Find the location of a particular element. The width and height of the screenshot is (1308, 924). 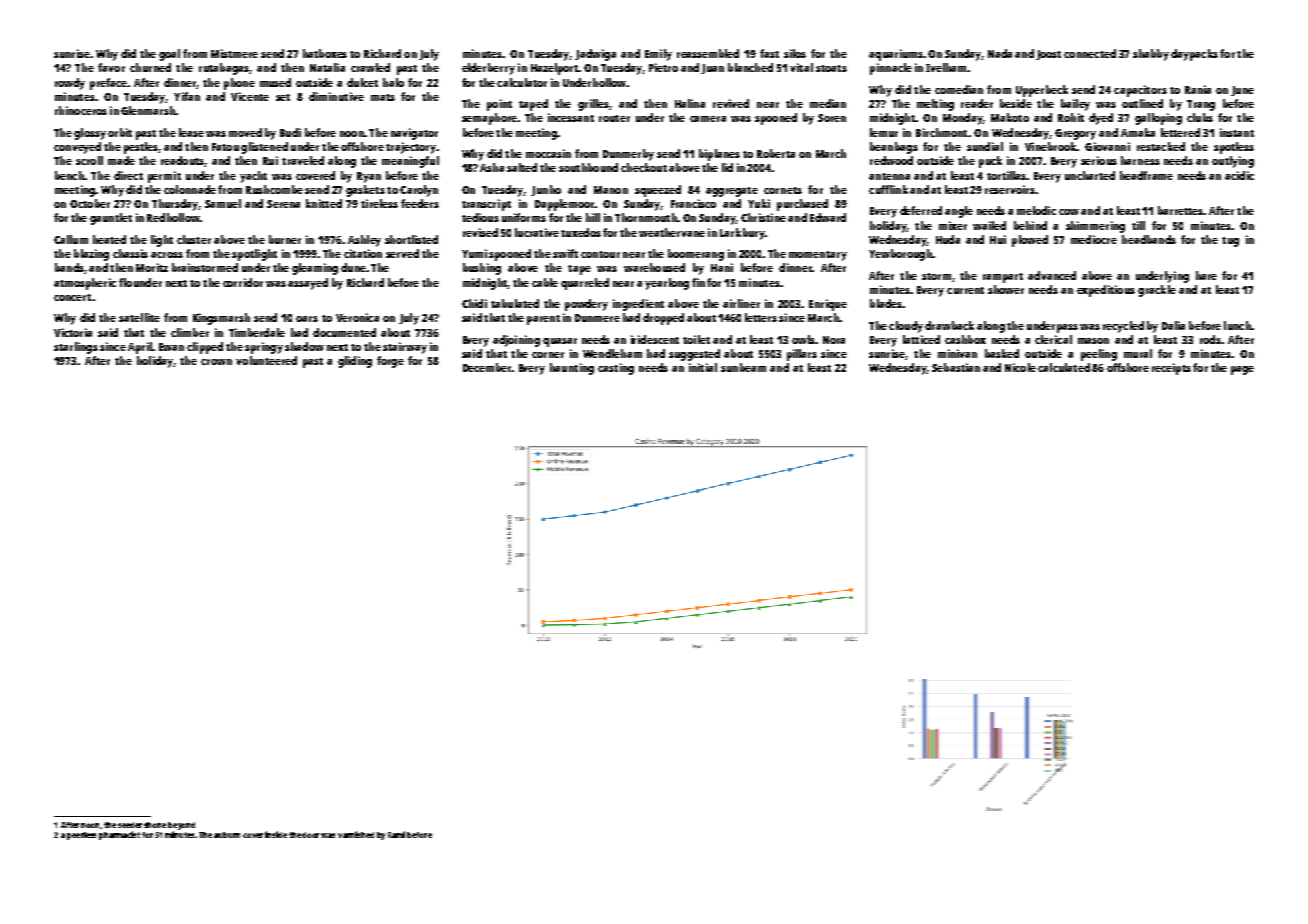

Mistmere is located at coordinates (234, 53).
